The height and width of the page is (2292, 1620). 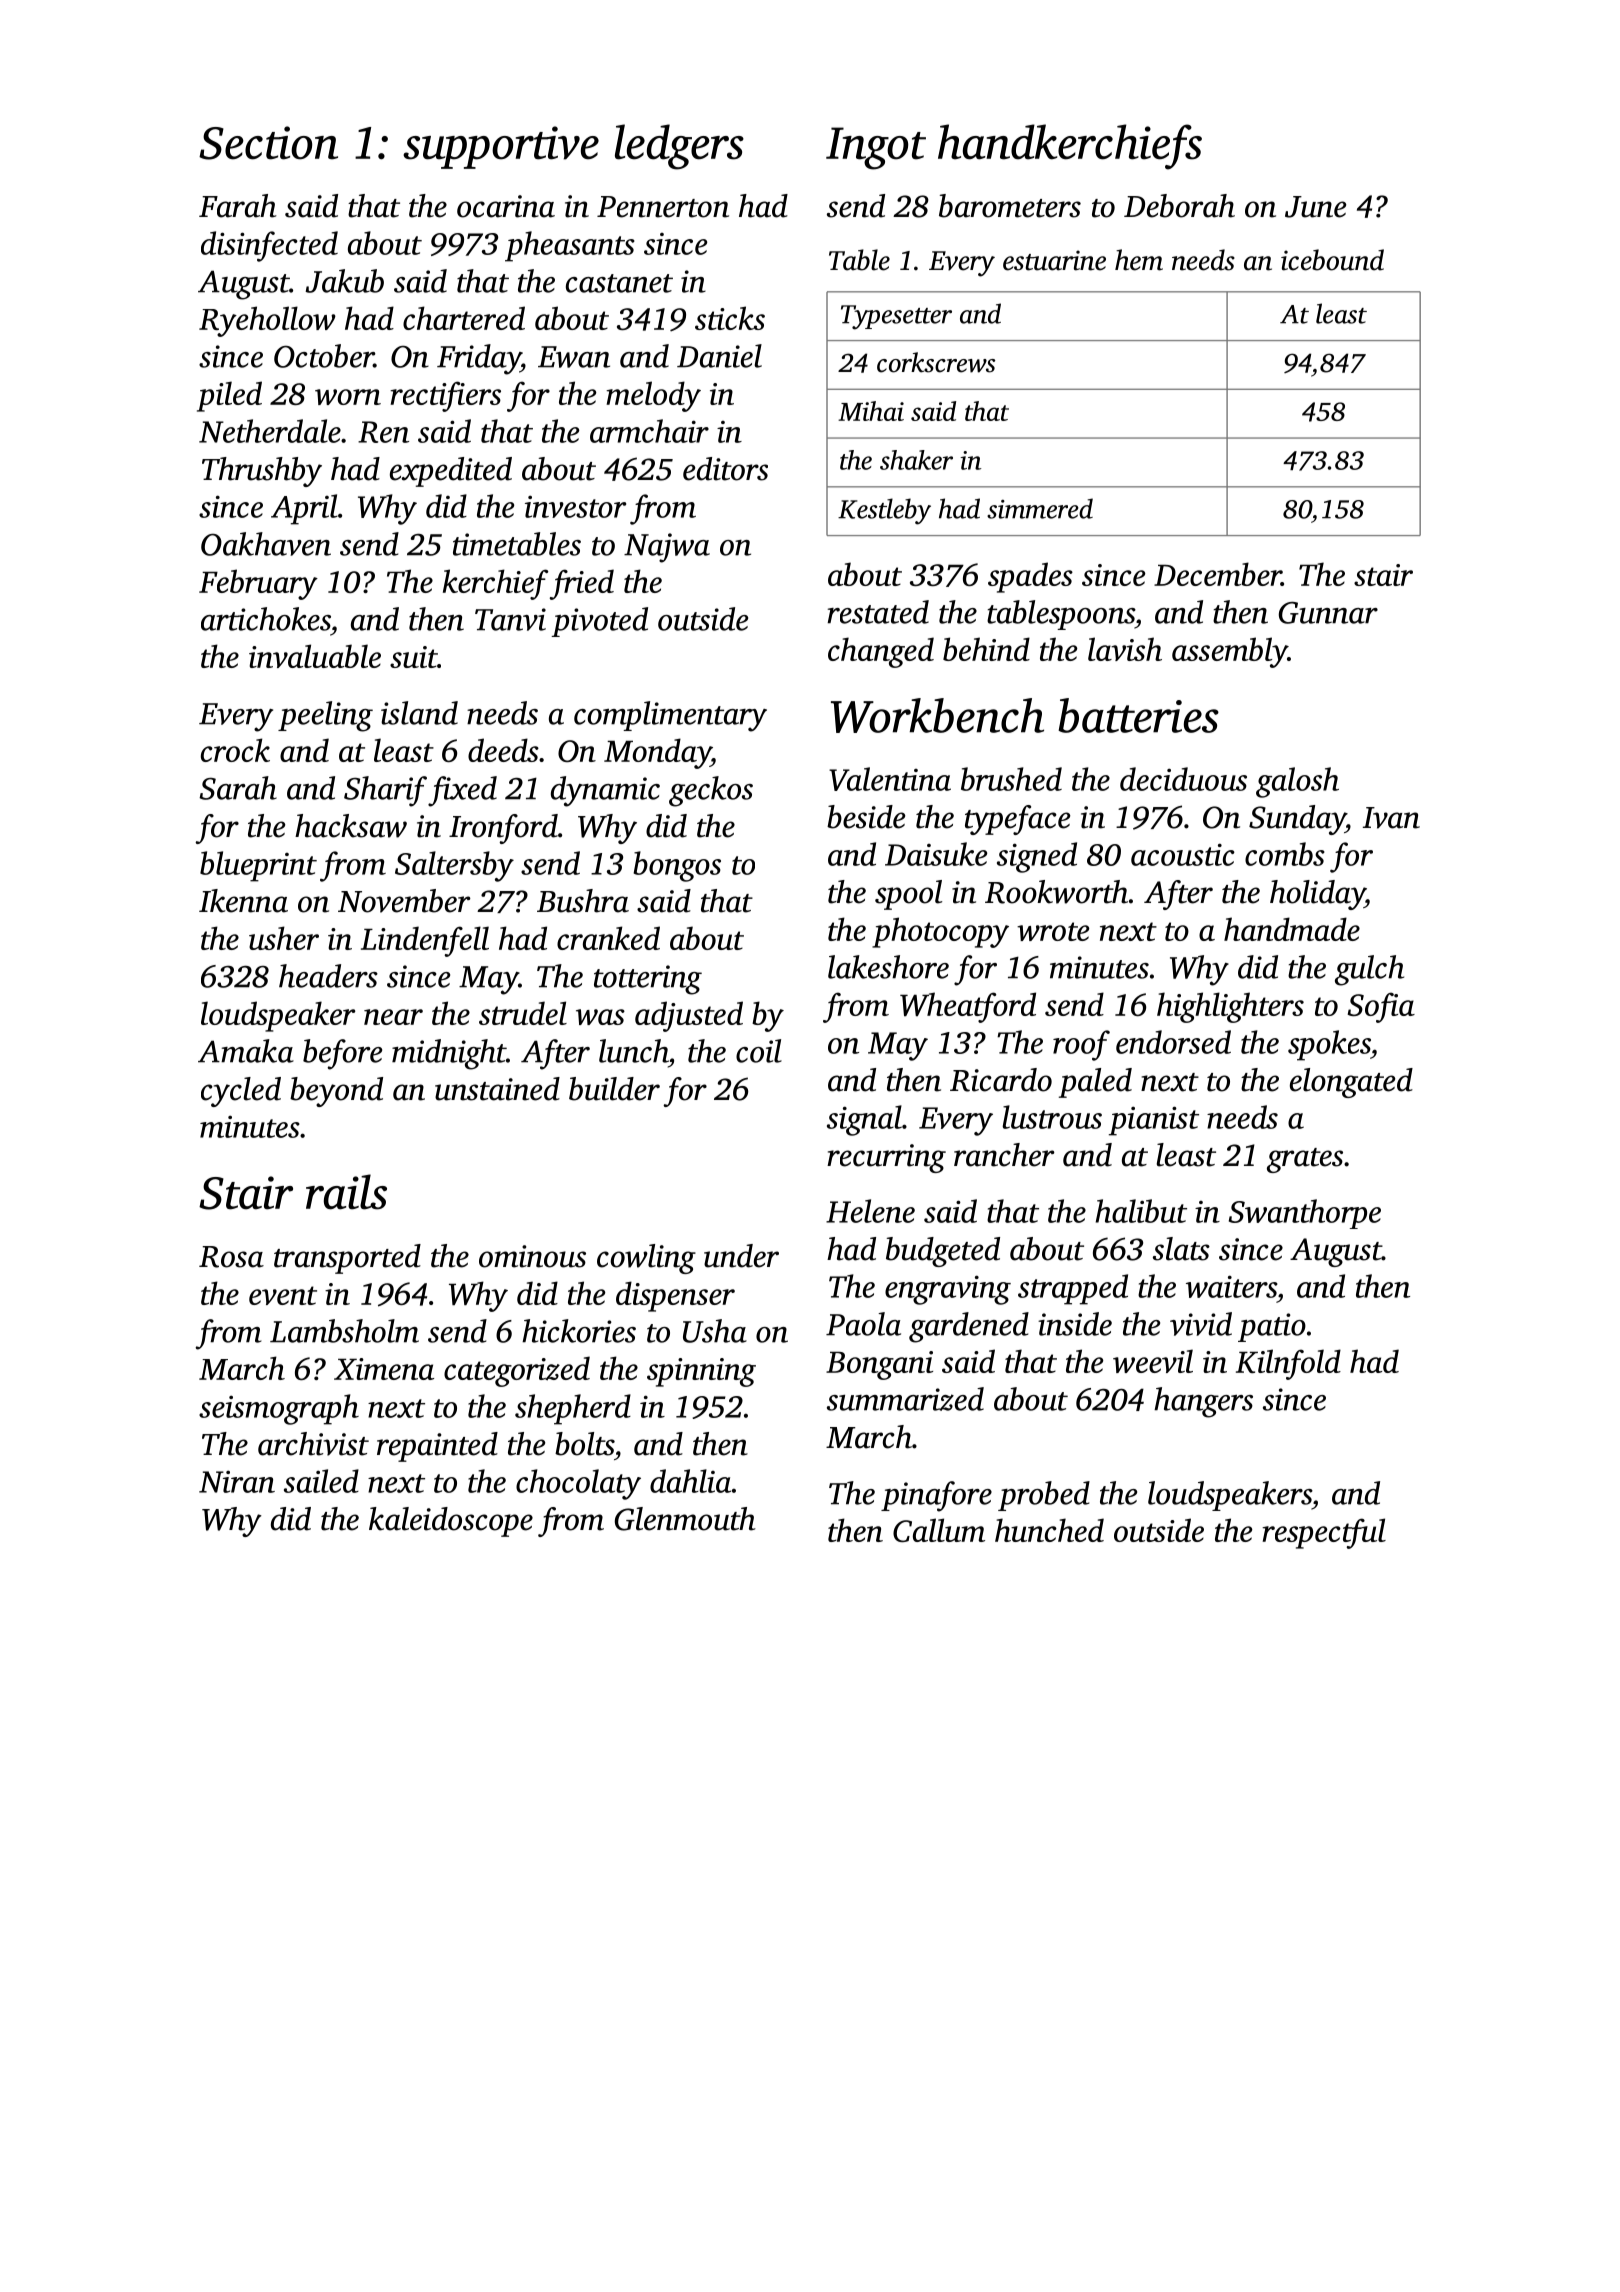 I want to click on November, so click(x=404, y=901).
